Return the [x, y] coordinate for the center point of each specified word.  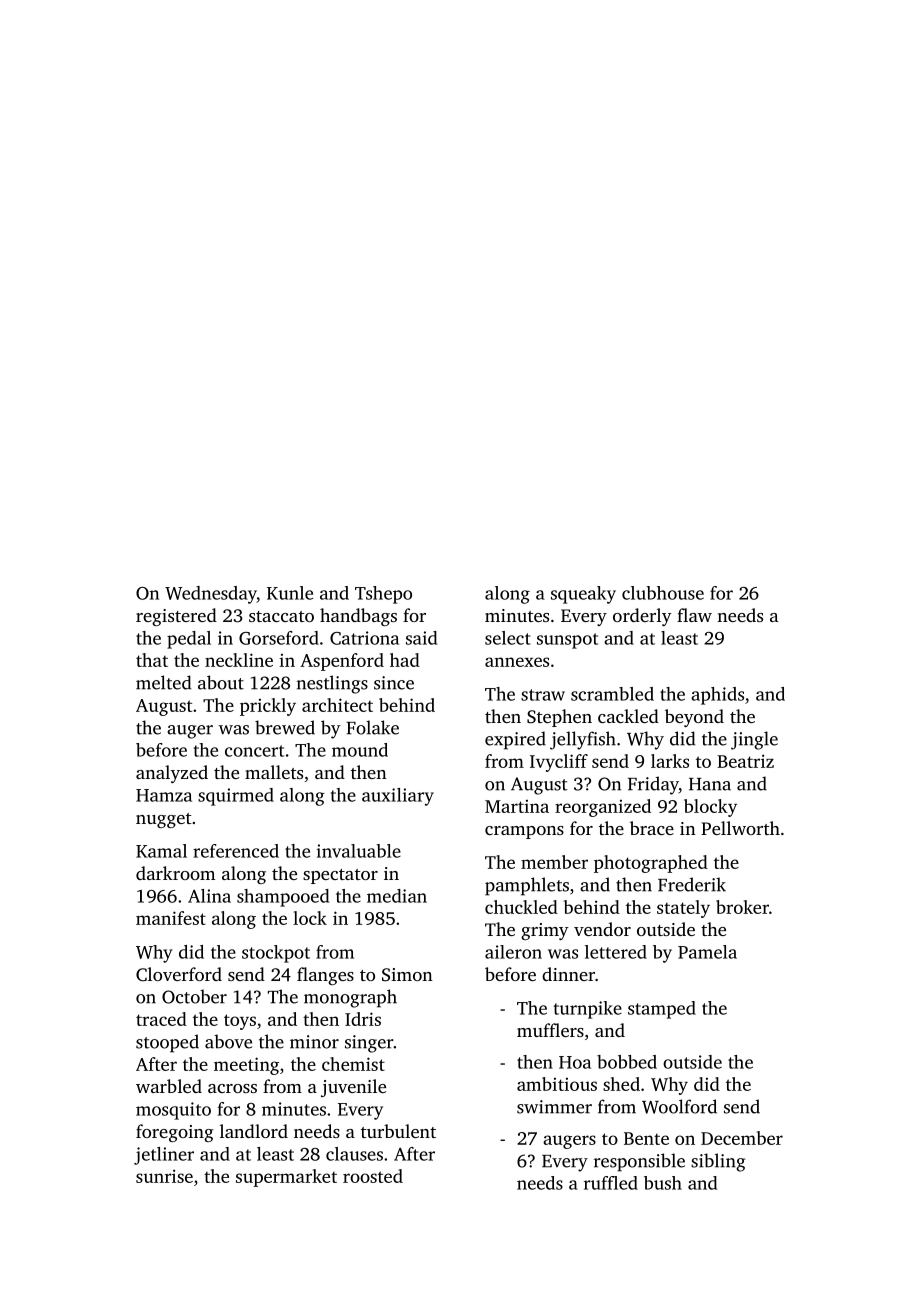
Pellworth [740, 828]
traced [161, 1019]
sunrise [164, 1176]
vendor [602, 929]
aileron [513, 952]
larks [670, 761]
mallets [274, 772]
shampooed [283, 898]
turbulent [398, 1131]
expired [515, 740]
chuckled [521, 907]
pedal [189, 640]
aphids [717, 696]
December [742, 1138]
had [405, 660]
